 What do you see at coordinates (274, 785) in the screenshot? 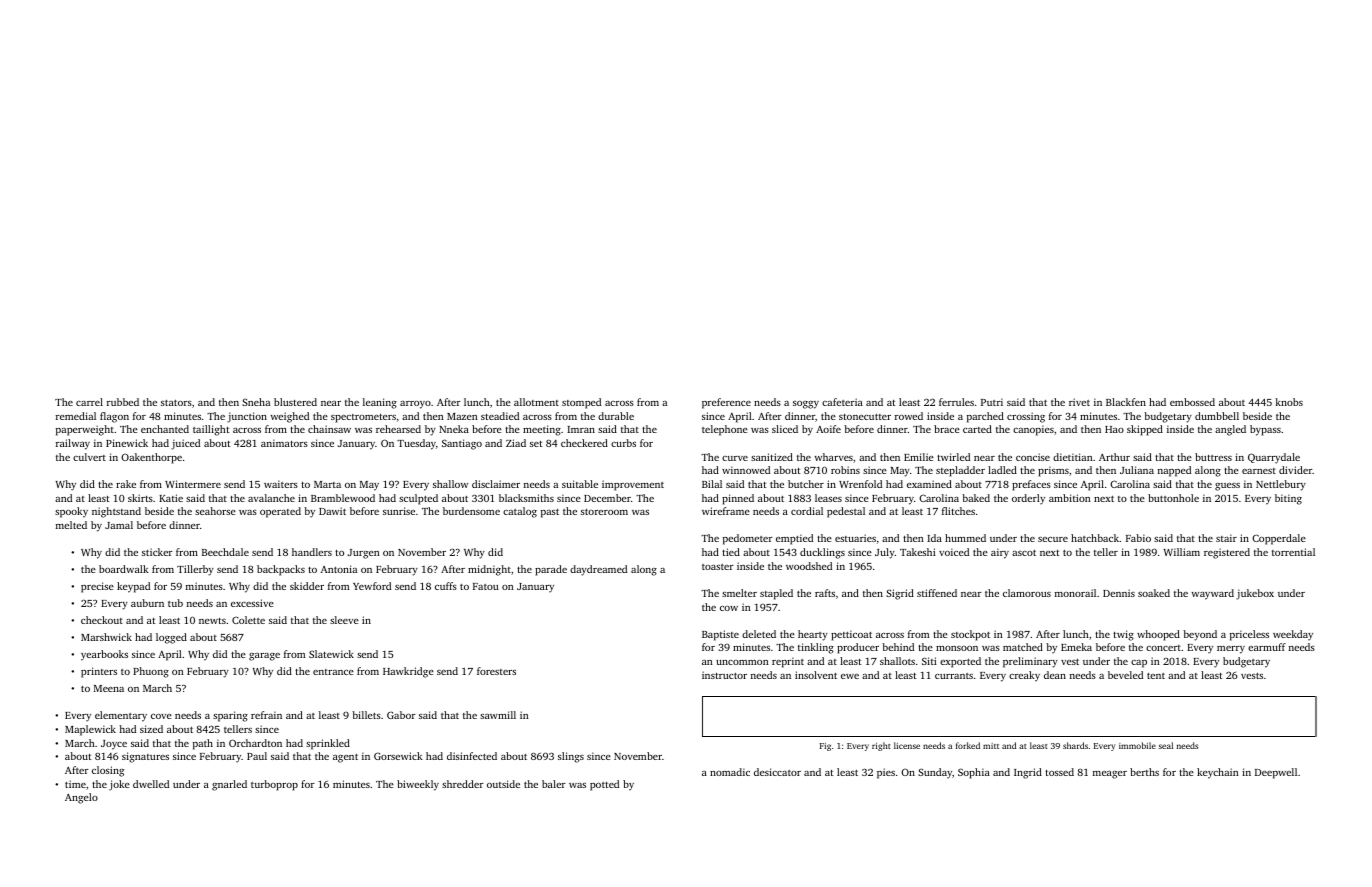
I see `turboprop` at bounding box center [274, 785].
